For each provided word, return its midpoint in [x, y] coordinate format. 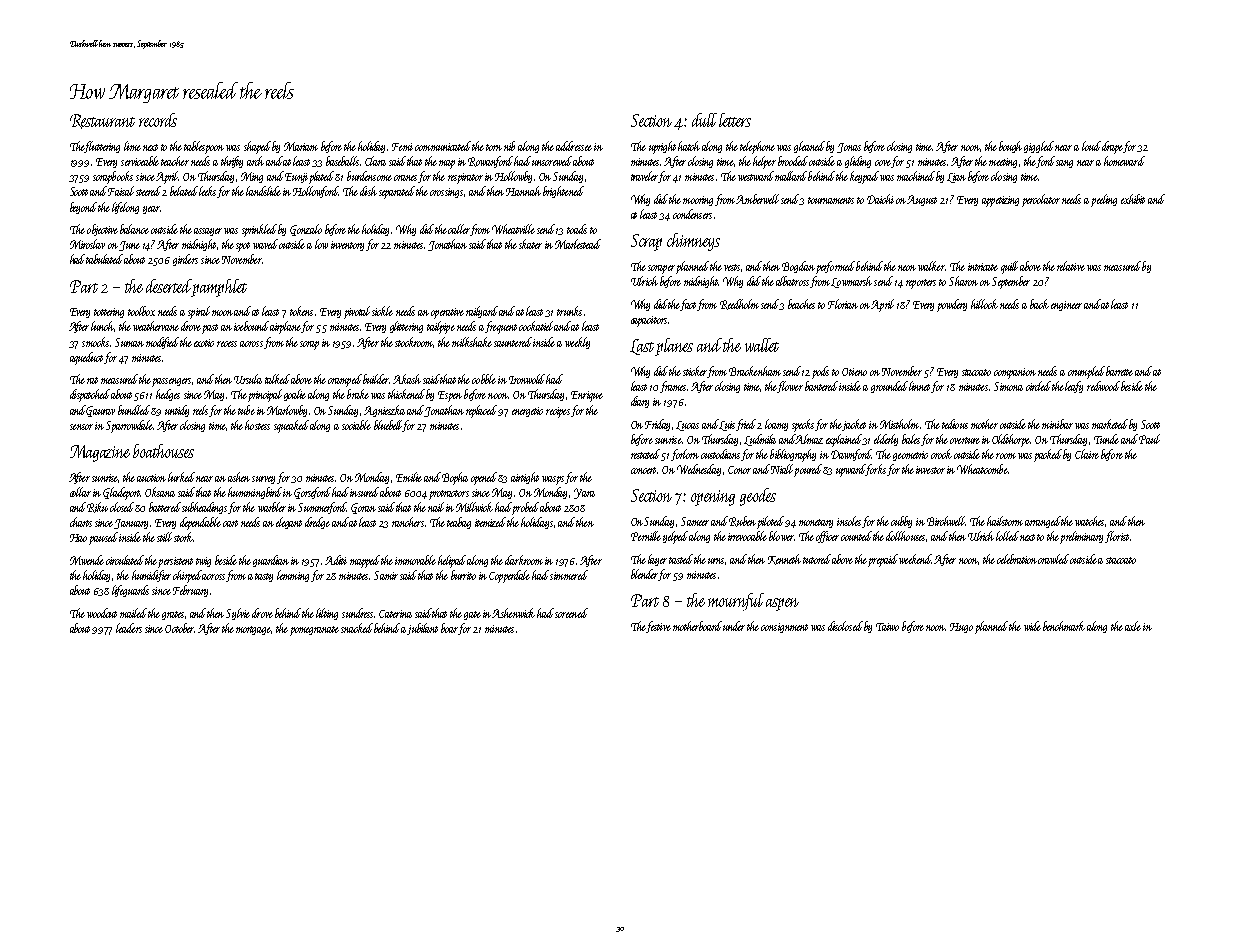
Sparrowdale [130, 426]
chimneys [693, 242]
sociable [356, 425]
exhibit [1133, 199]
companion [1015, 373]
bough [1010, 147]
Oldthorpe [1011, 440]
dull [704, 120]
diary [640, 402]
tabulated [105, 259]
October [180, 628]
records [158, 120]
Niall [782, 469]
